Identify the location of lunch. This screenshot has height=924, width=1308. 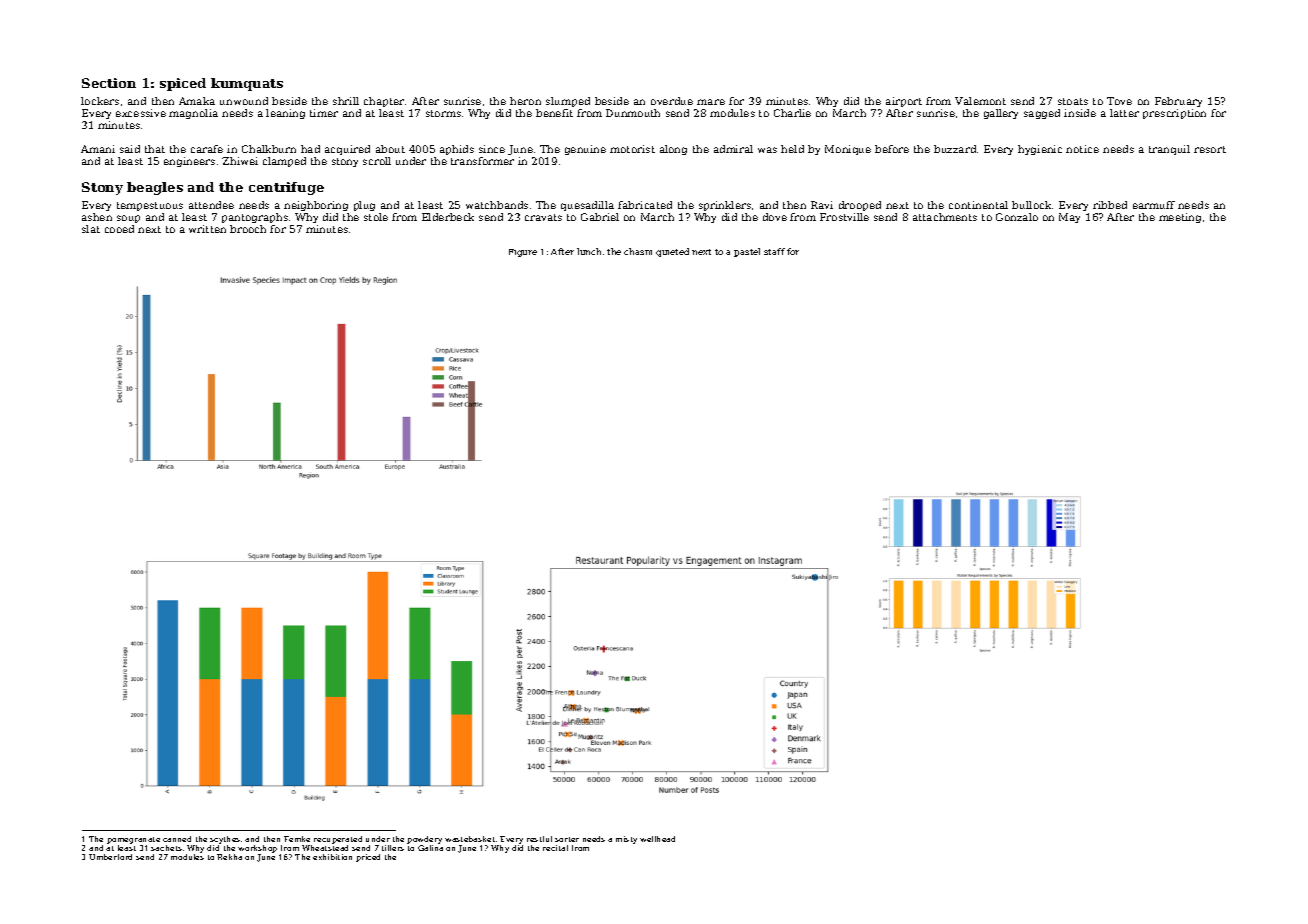
(589, 251).
